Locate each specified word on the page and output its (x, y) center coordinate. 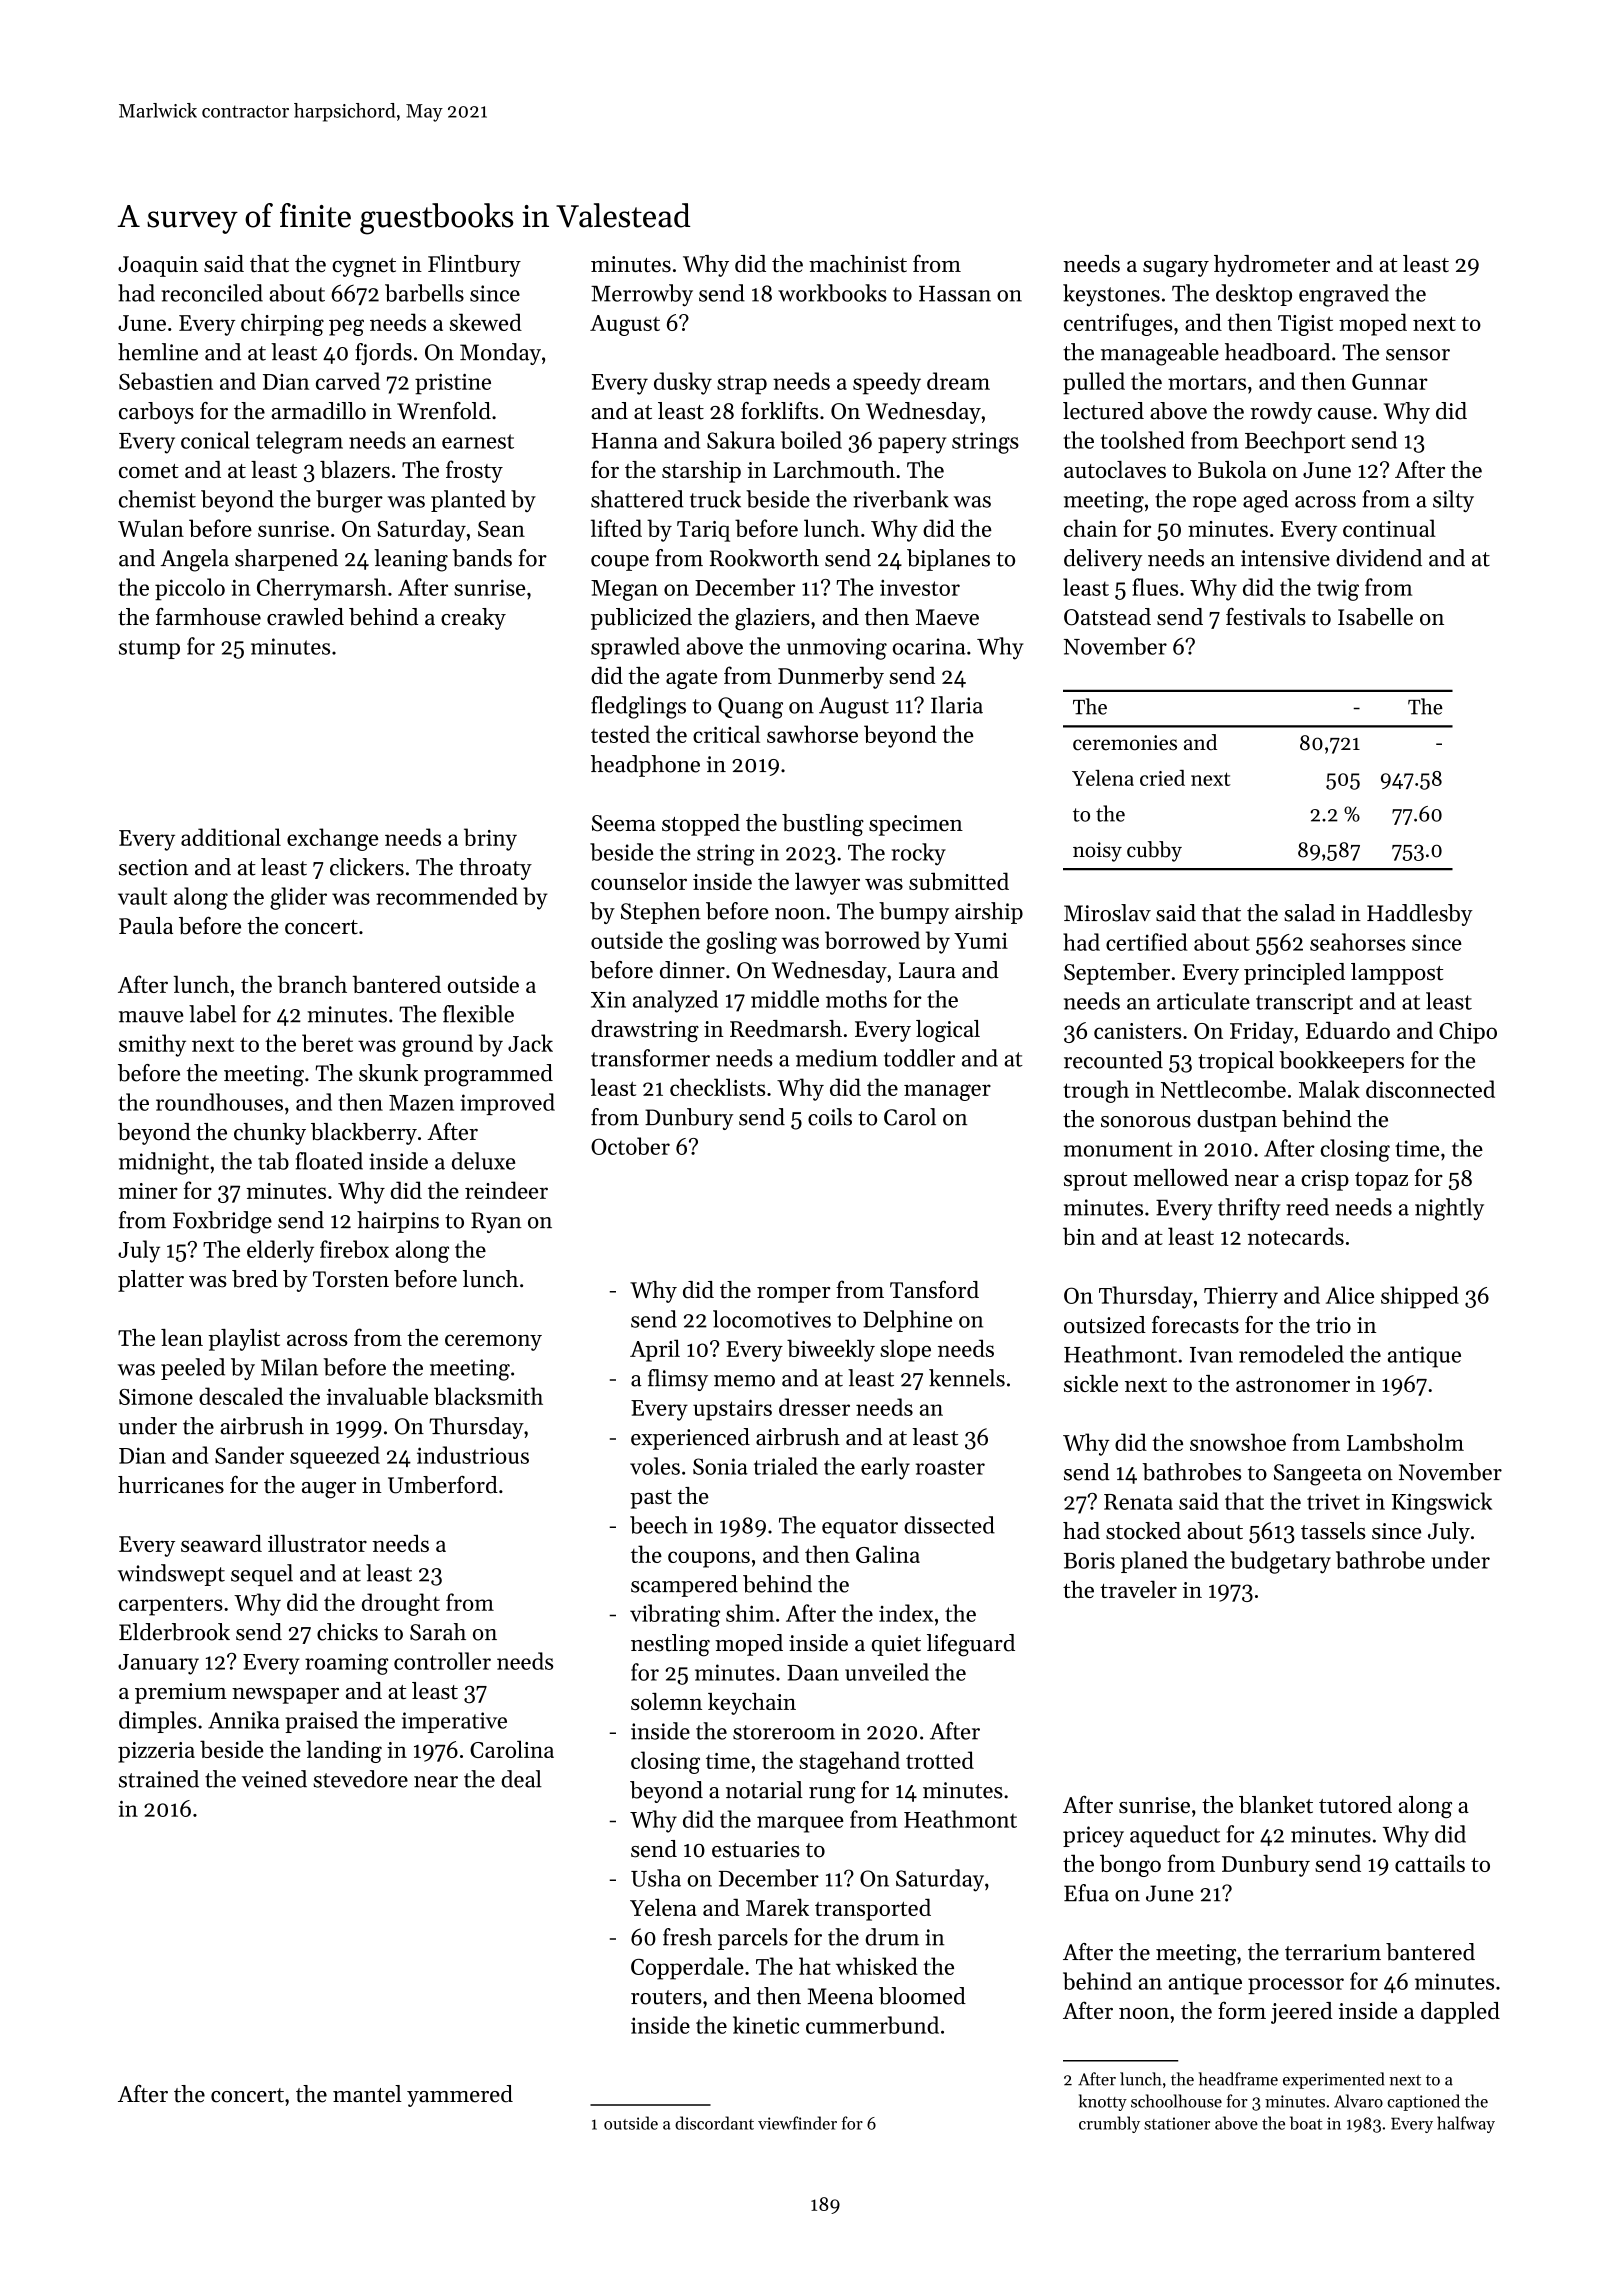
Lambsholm (1405, 1442)
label (212, 1014)
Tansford (934, 1289)
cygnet (364, 267)
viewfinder (797, 2123)
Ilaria (957, 705)
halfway (1466, 2124)
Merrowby (642, 295)
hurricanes (171, 1485)
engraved (1344, 295)
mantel (367, 2094)
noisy (1097, 852)
